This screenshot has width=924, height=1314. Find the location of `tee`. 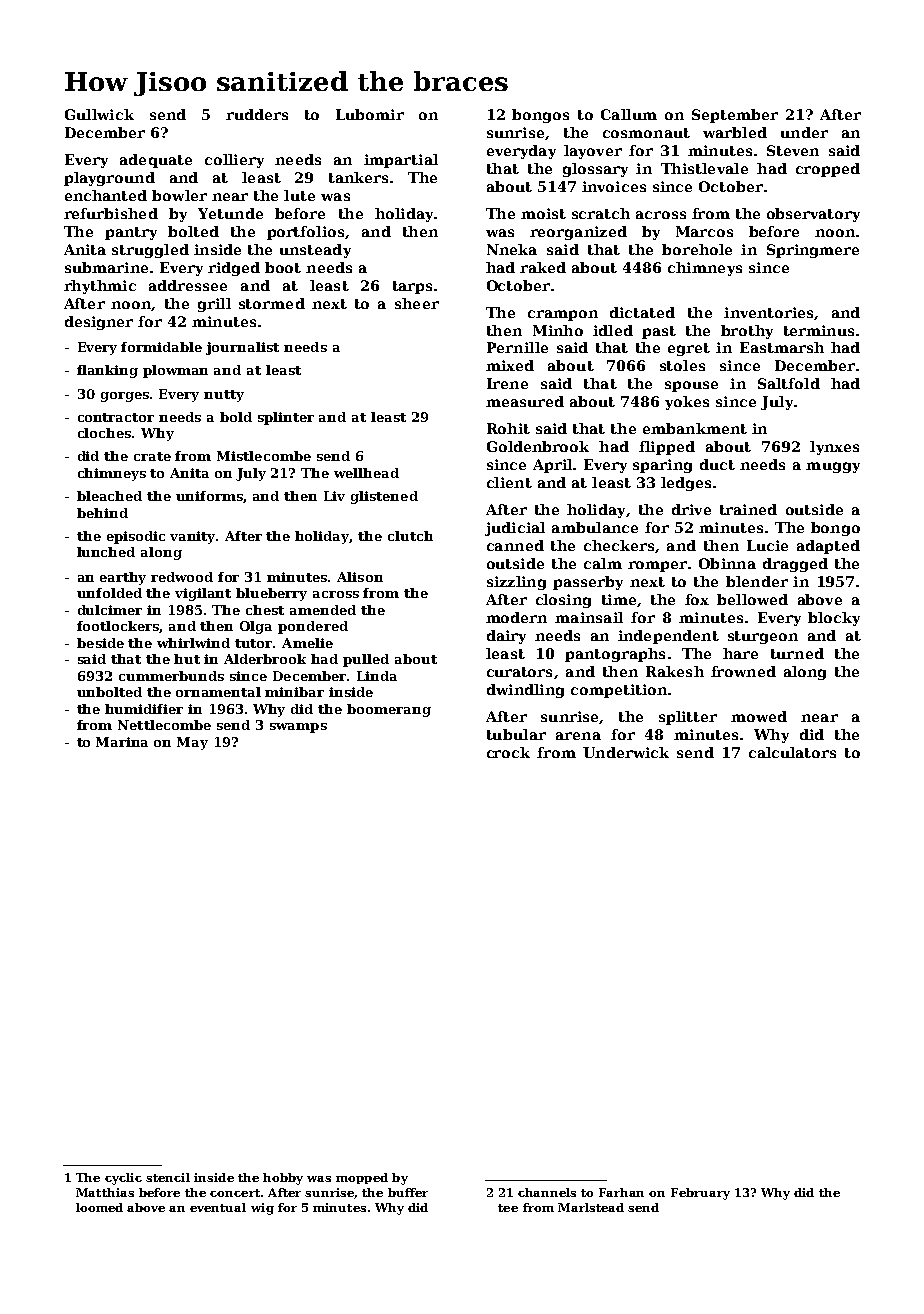

tee is located at coordinates (508, 1208).
